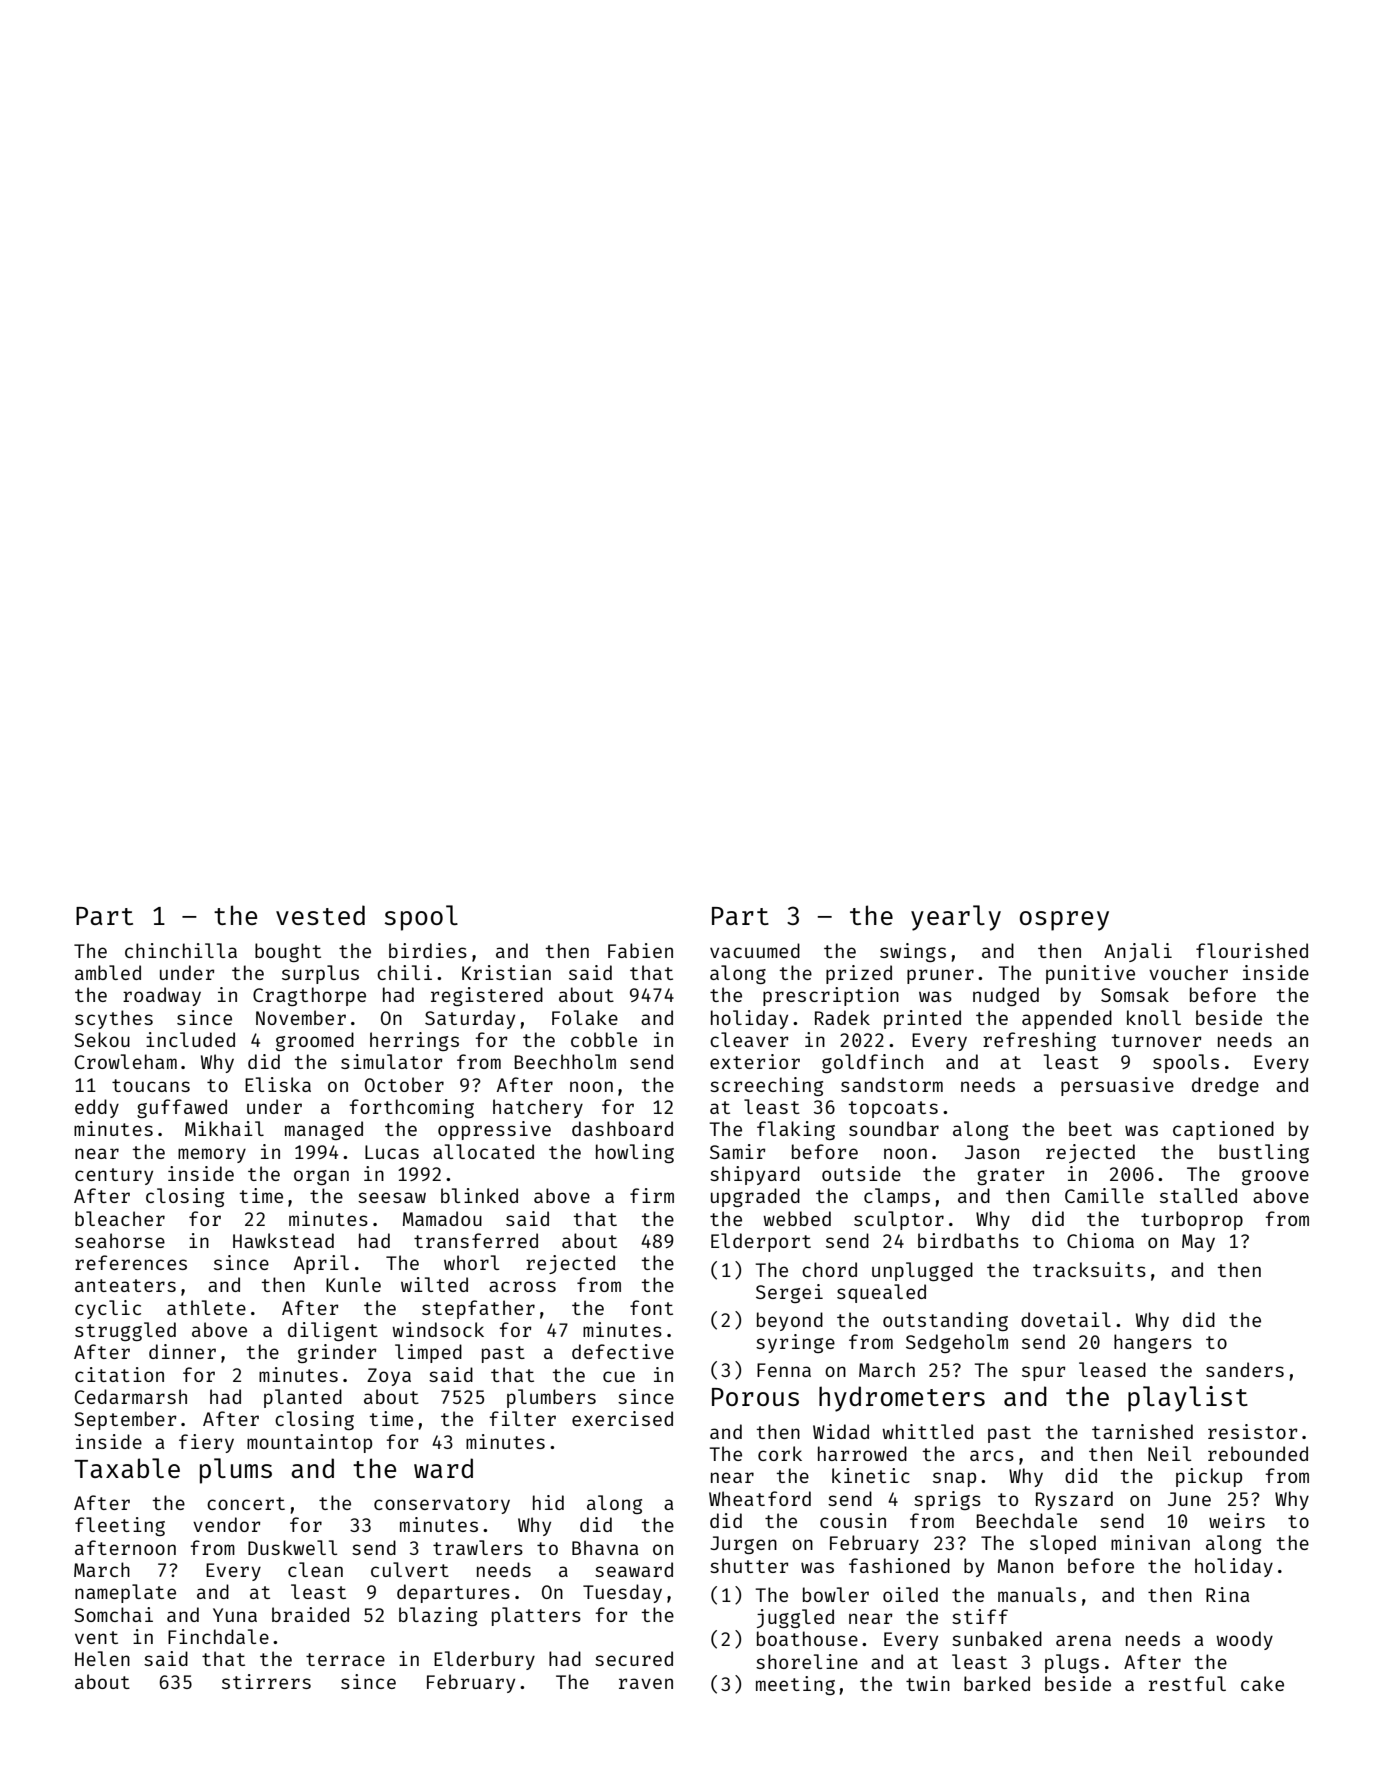  Describe the element at coordinates (127, 1468) in the document. I see `Taxable` at that location.
